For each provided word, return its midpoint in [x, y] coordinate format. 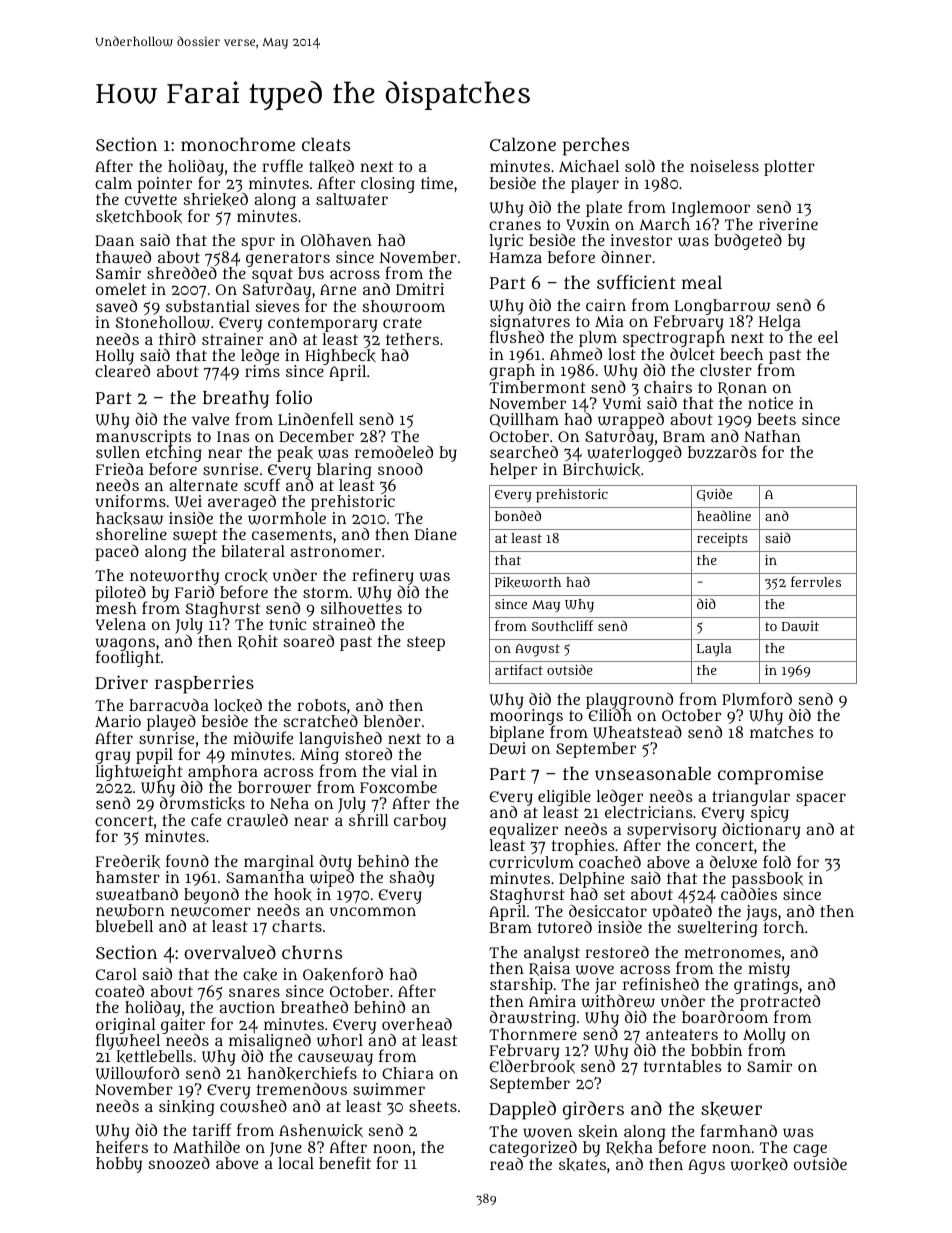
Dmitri [420, 289]
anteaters [682, 1034]
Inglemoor [711, 209]
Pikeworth [528, 582]
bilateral [253, 551]
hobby [119, 1165]
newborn [130, 910]
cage [810, 1150]
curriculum [531, 862]
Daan [114, 240]
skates [582, 1164]
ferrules [816, 581]
